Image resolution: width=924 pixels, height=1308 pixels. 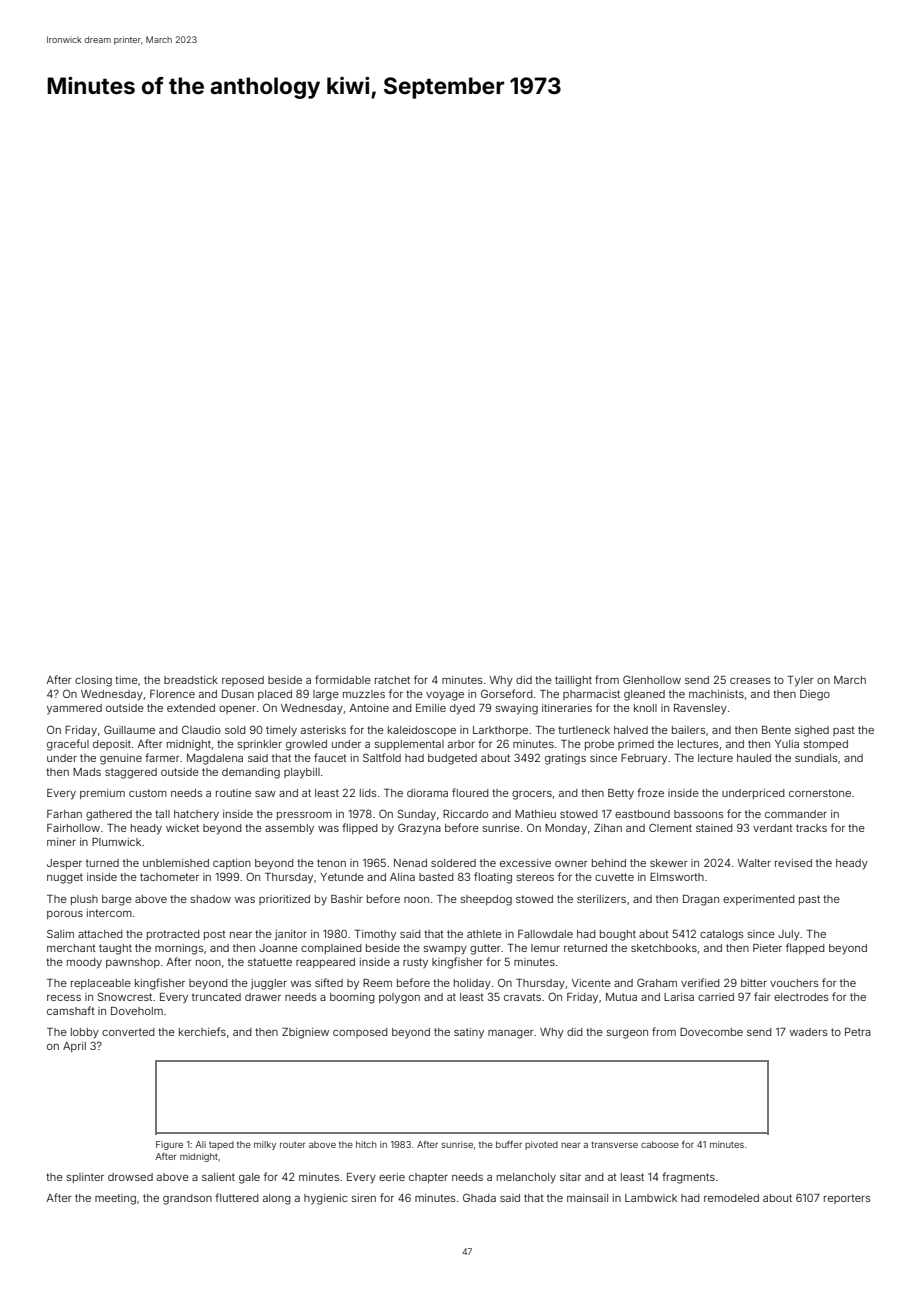 I want to click on Gorseford, so click(x=507, y=693).
